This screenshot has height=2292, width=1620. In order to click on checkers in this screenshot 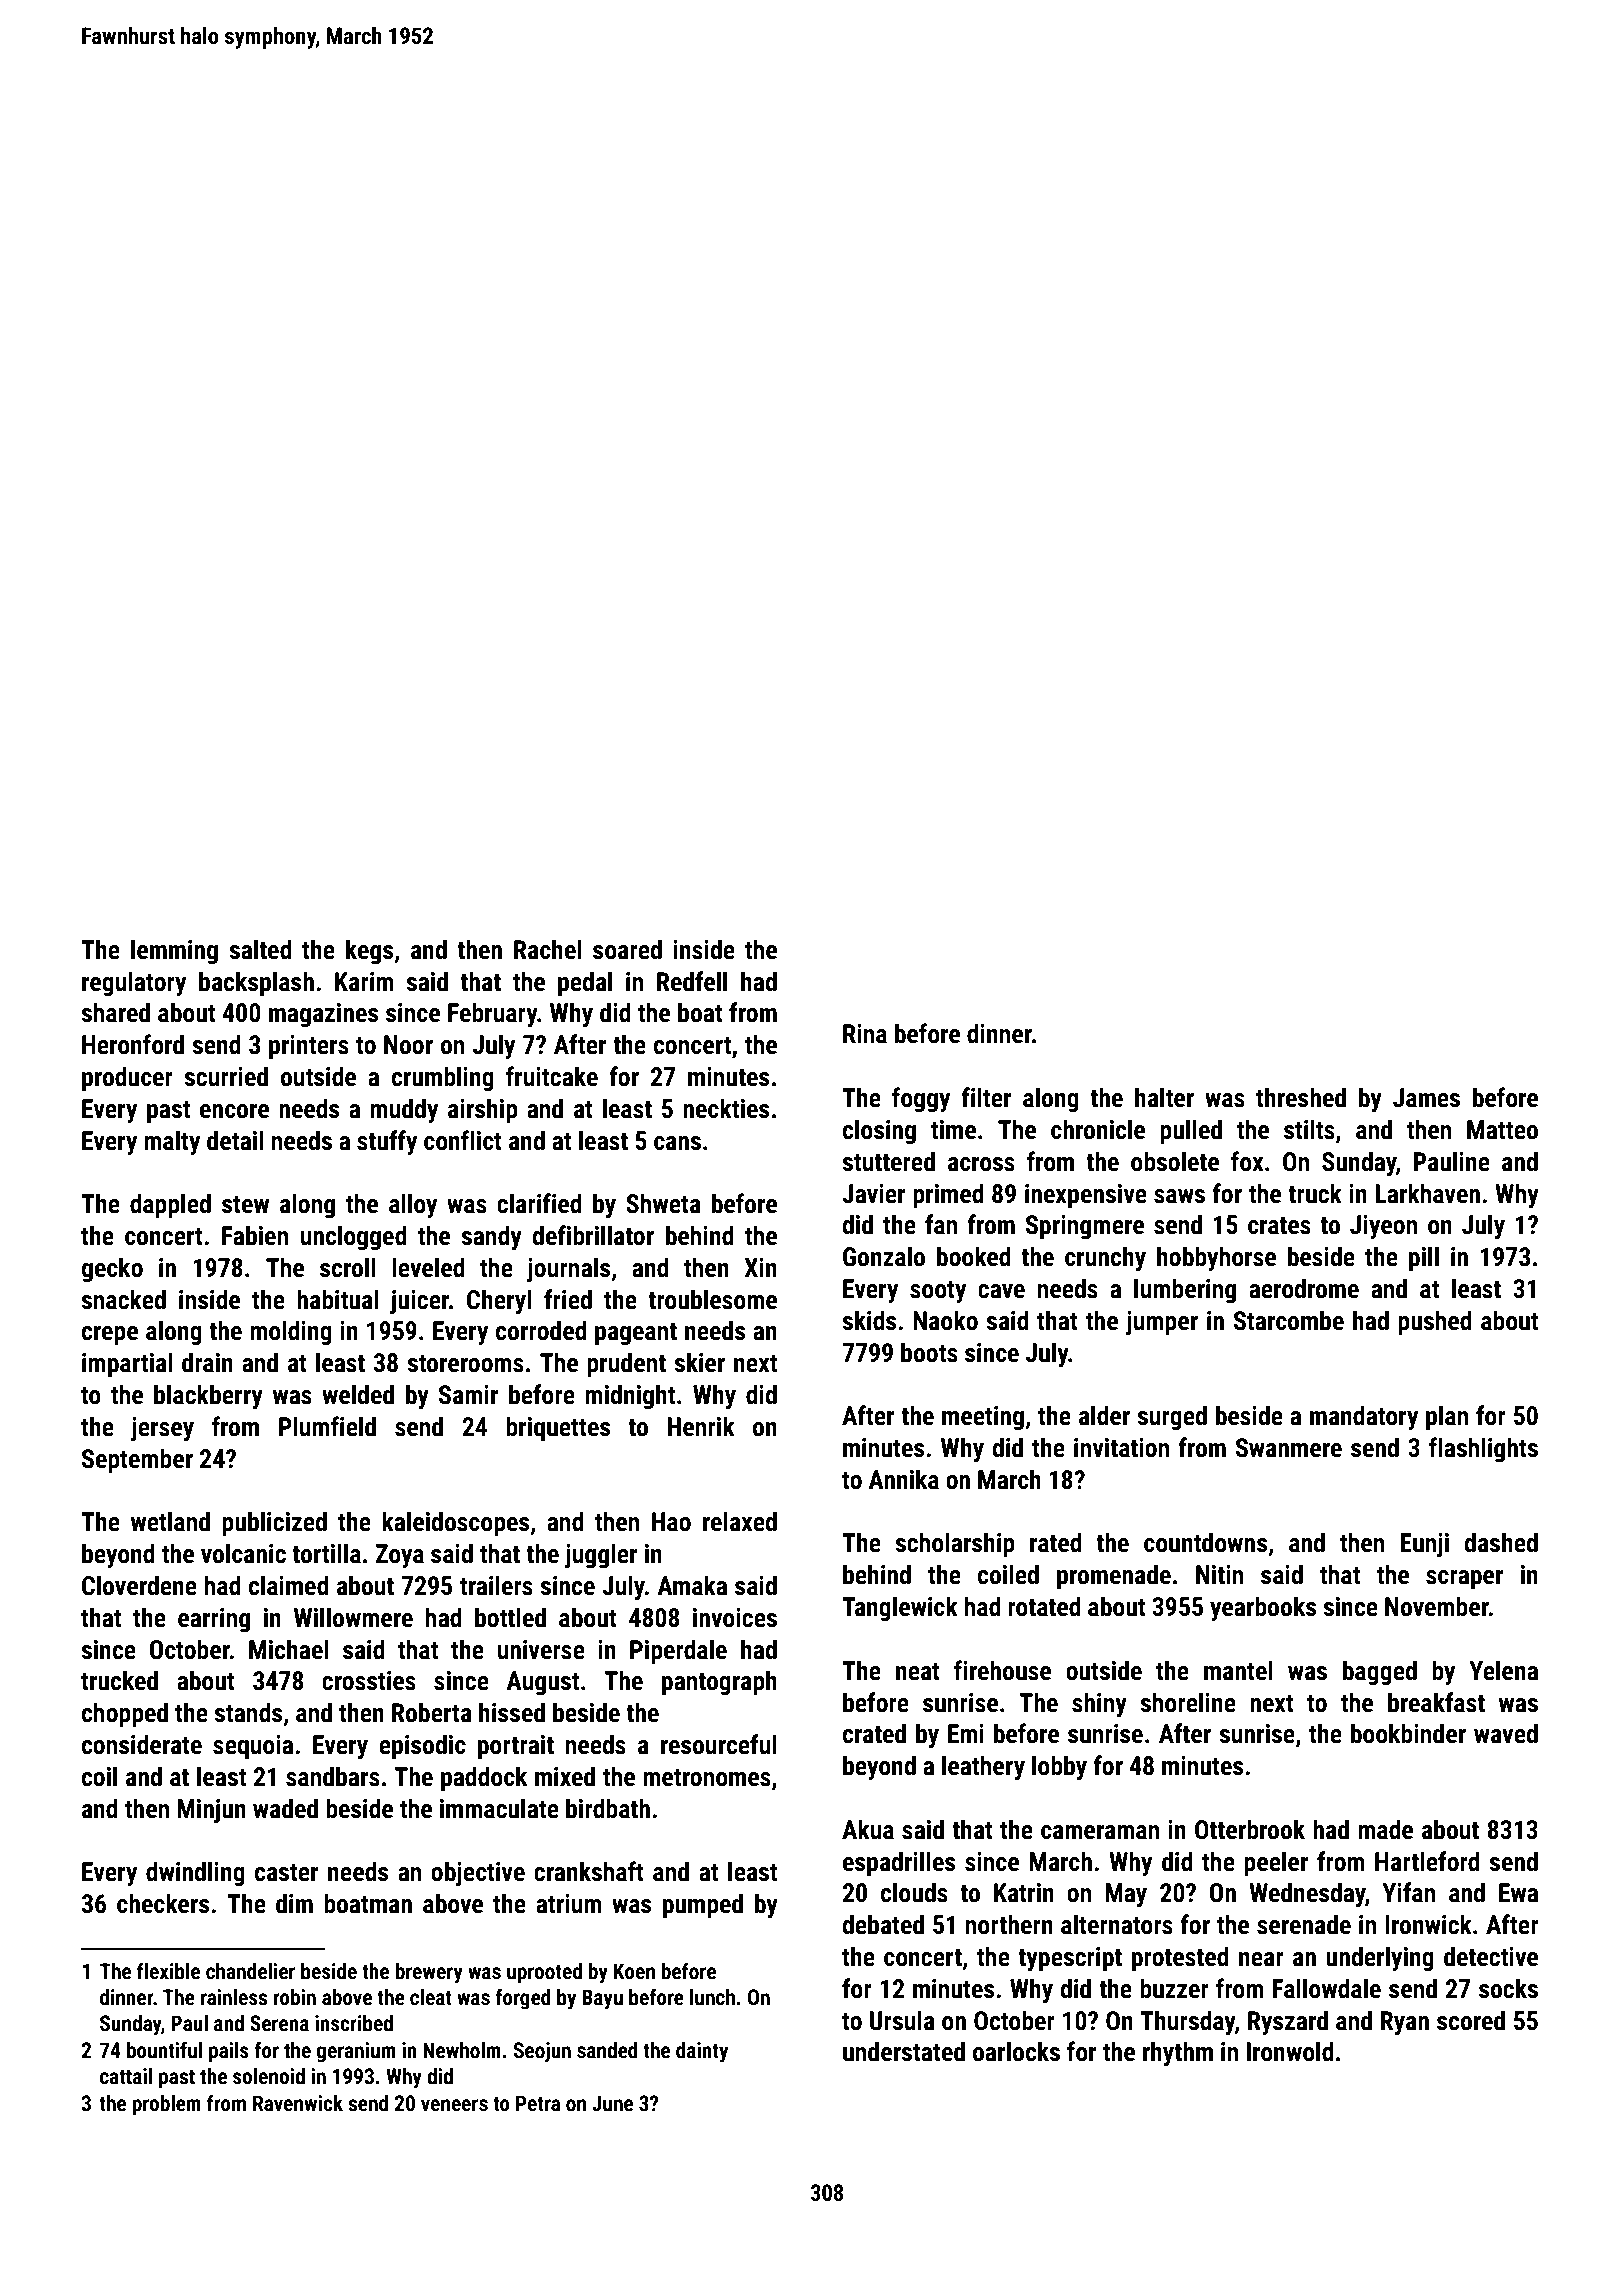, I will do `click(163, 1903)`.
